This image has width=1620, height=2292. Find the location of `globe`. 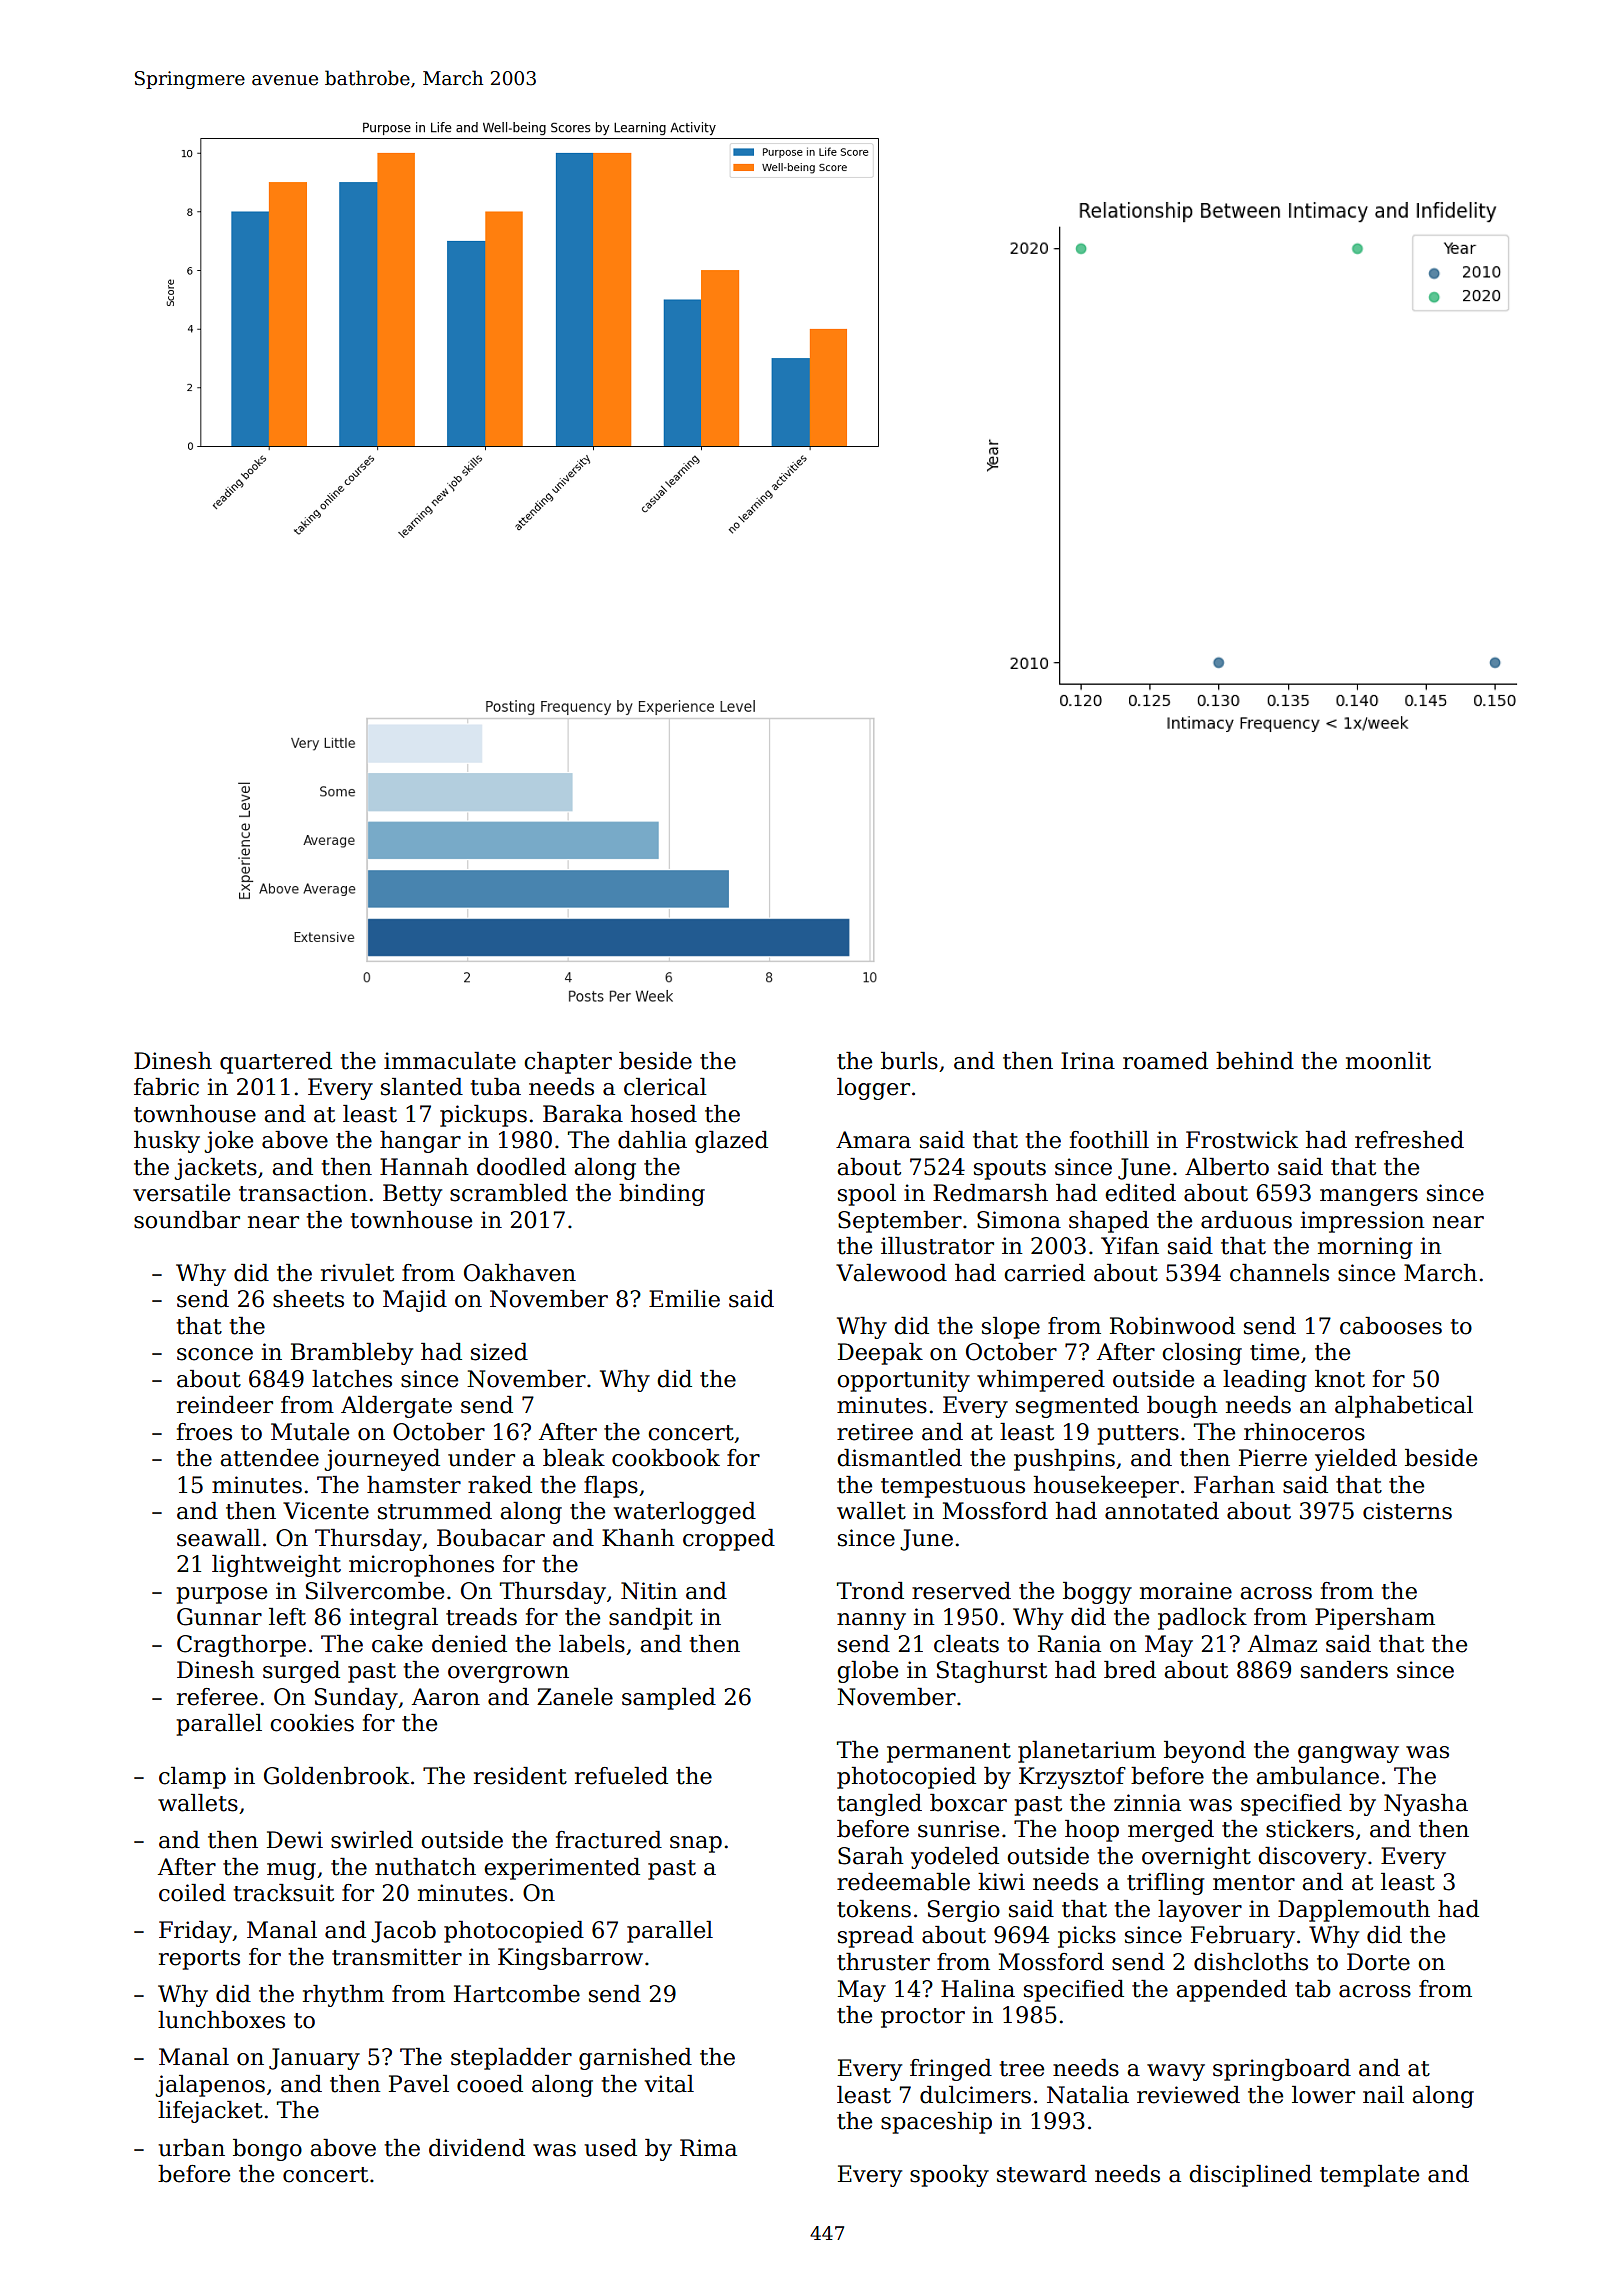

globe is located at coordinates (867, 1672).
